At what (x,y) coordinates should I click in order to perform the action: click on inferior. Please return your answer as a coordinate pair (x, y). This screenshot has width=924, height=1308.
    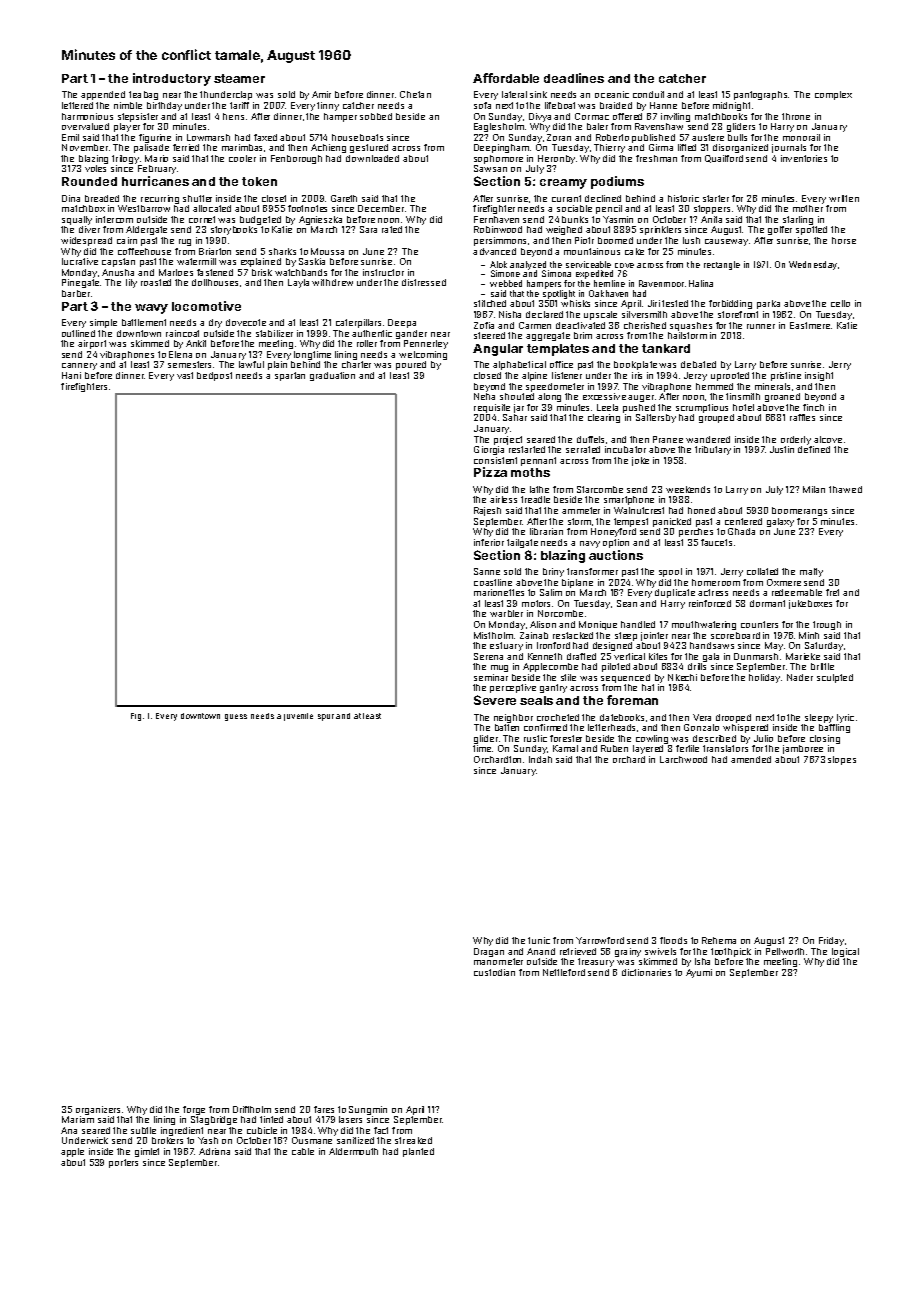
    Looking at the image, I should click on (489, 542).
